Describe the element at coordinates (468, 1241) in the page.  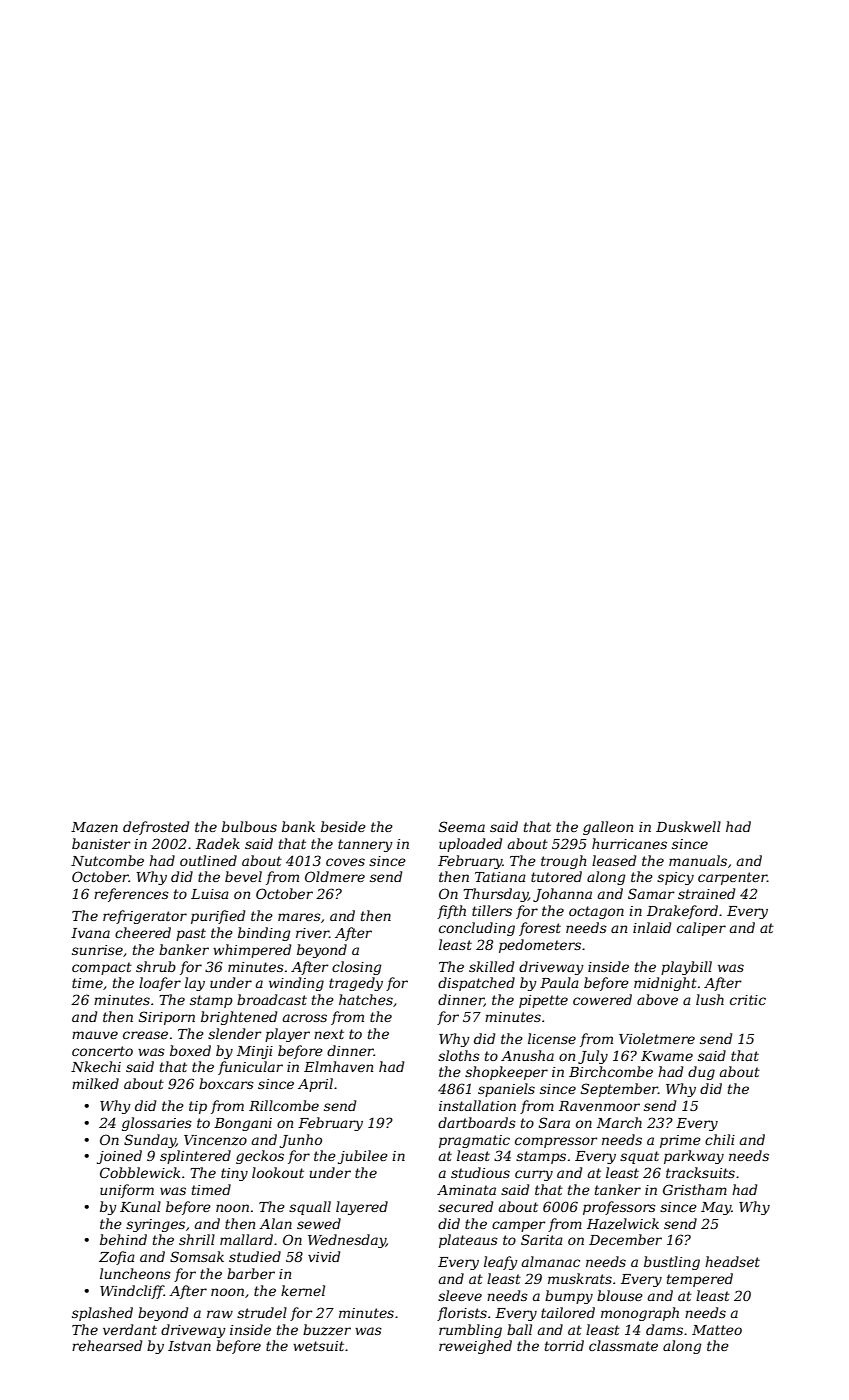
I see `plateaus` at that location.
